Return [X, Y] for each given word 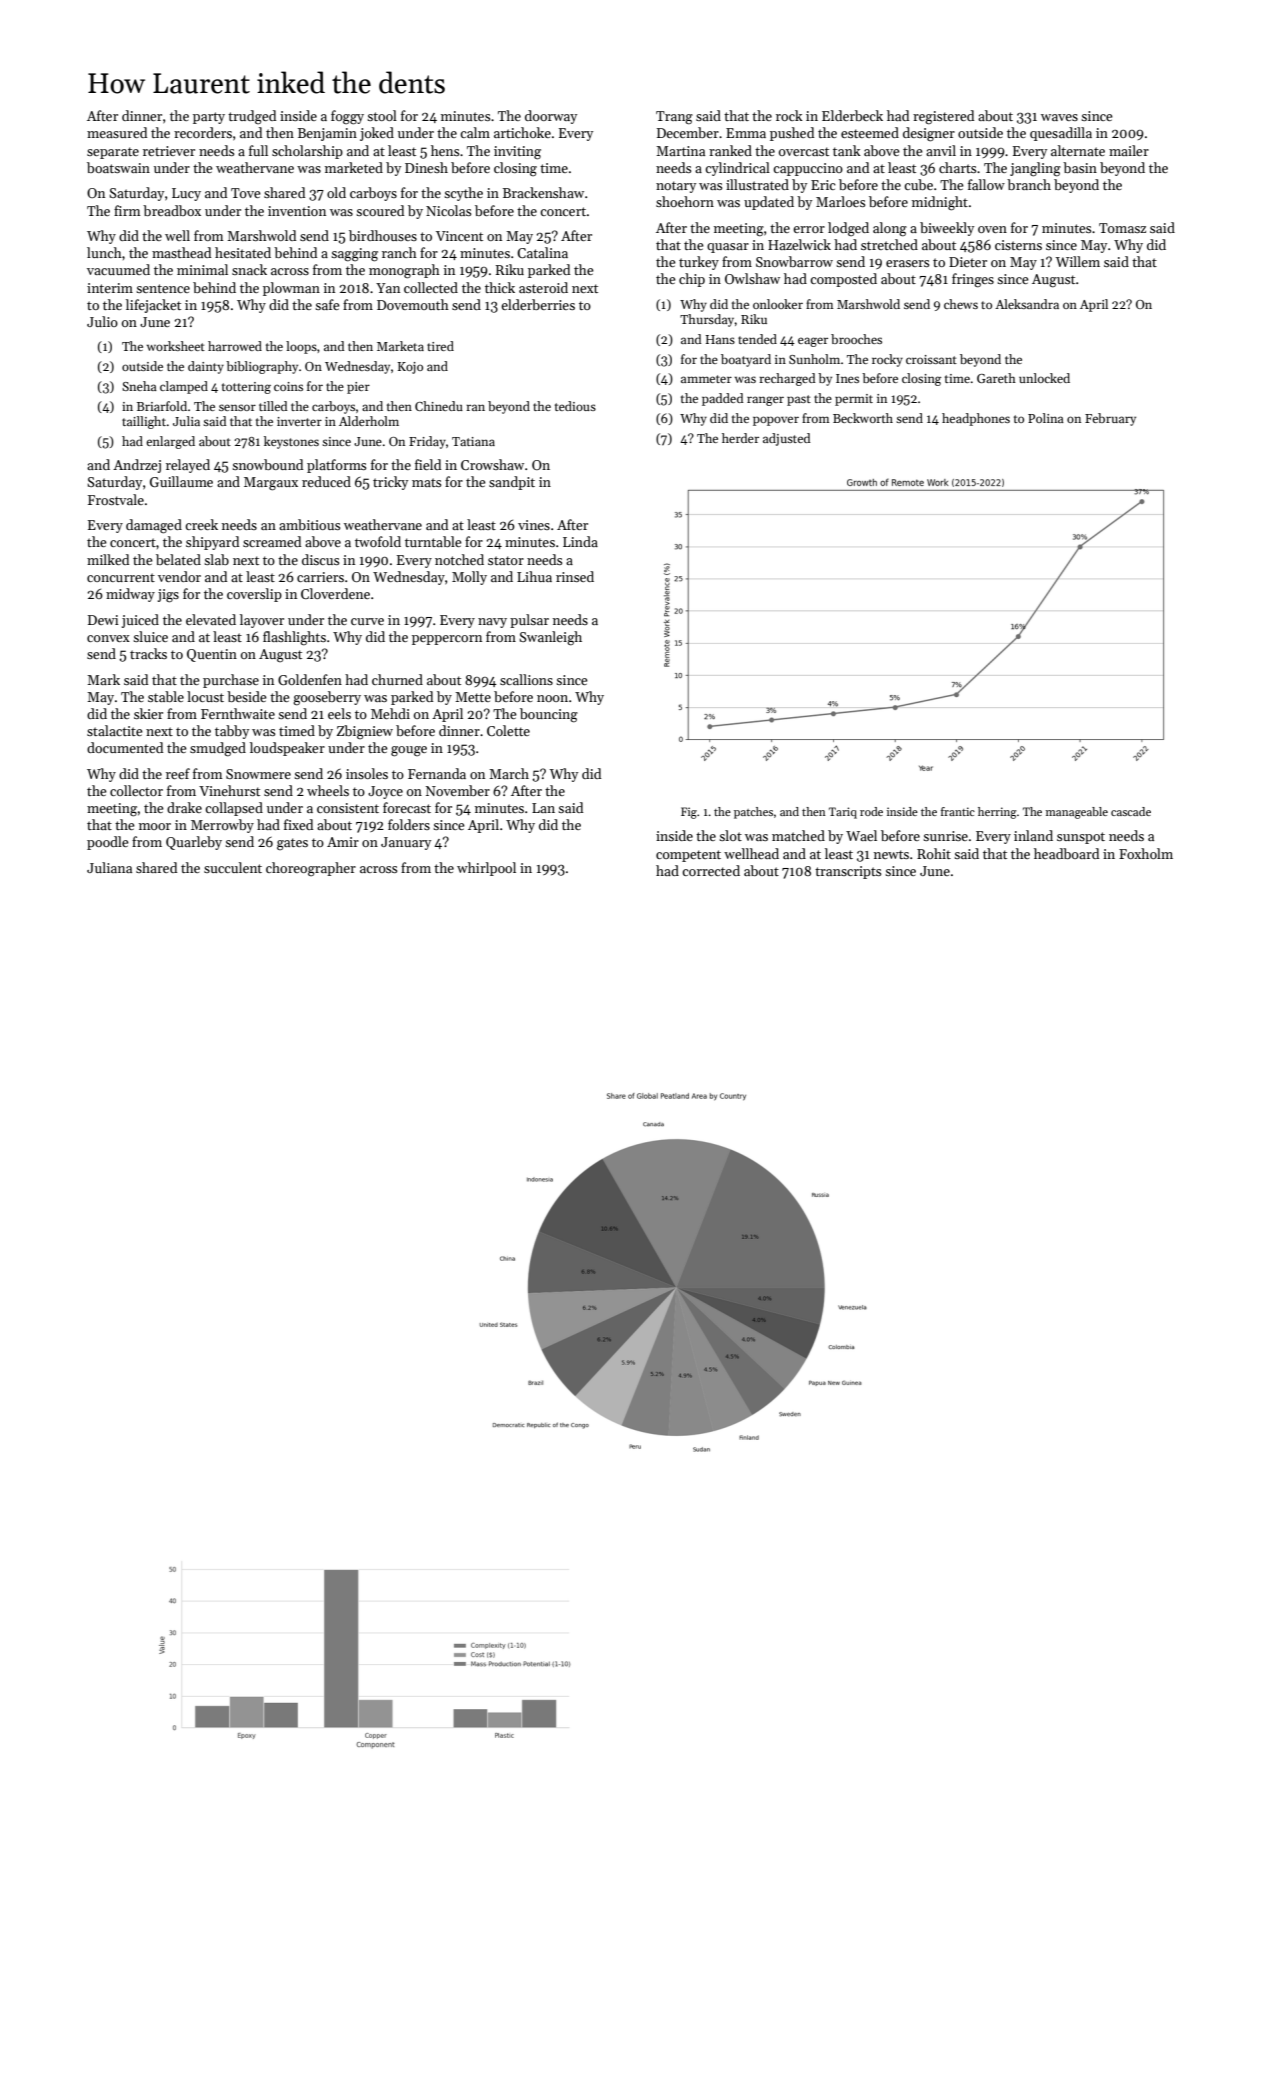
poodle [108, 843]
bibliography [262, 367]
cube [918, 184]
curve [367, 621]
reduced [326, 481]
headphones [976, 419]
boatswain [118, 167]
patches [753, 813]
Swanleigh [550, 638]
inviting [517, 153]
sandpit [512, 483]
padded [723, 399]
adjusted [787, 439]
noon [552, 698]
